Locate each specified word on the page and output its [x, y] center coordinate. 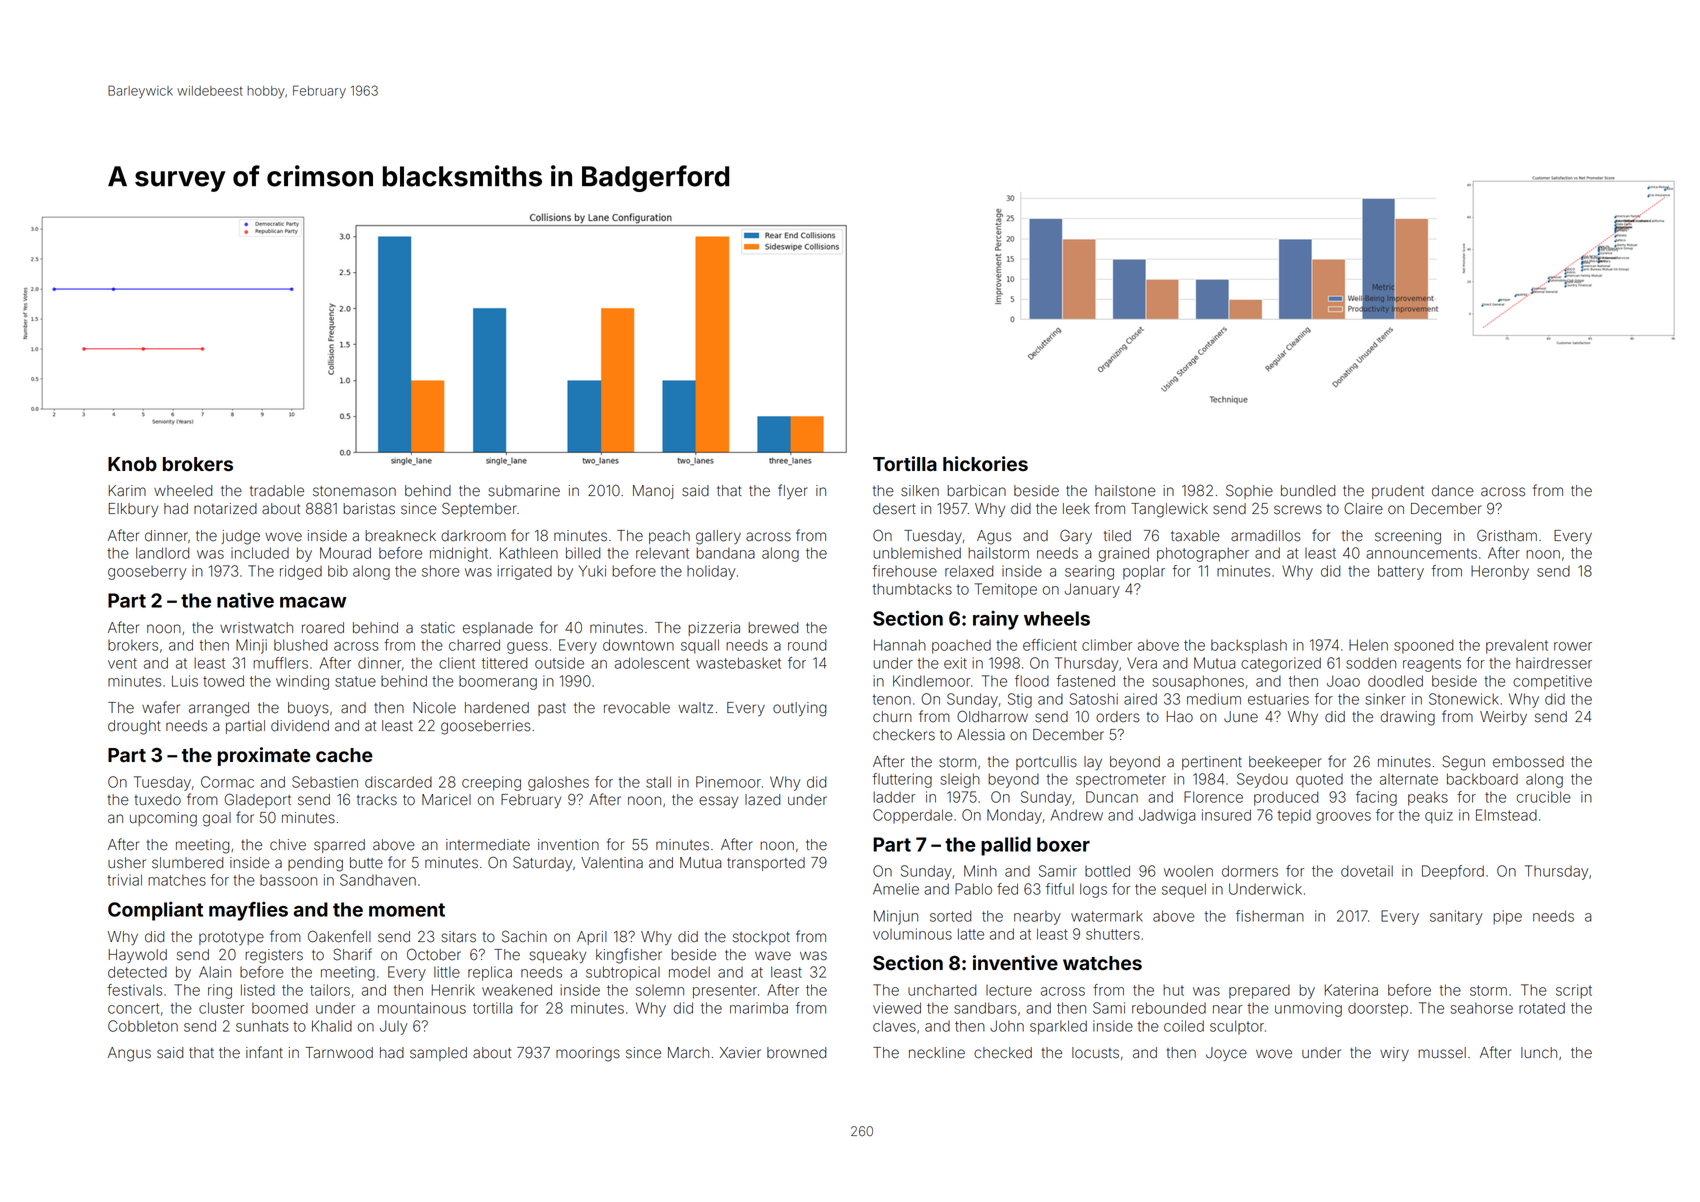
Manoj [653, 492]
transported [766, 864]
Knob [132, 464]
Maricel [446, 800]
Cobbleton [143, 1026]
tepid [1294, 816]
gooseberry [147, 573]
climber [1107, 645]
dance [1453, 491]
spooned [1423, 646]
